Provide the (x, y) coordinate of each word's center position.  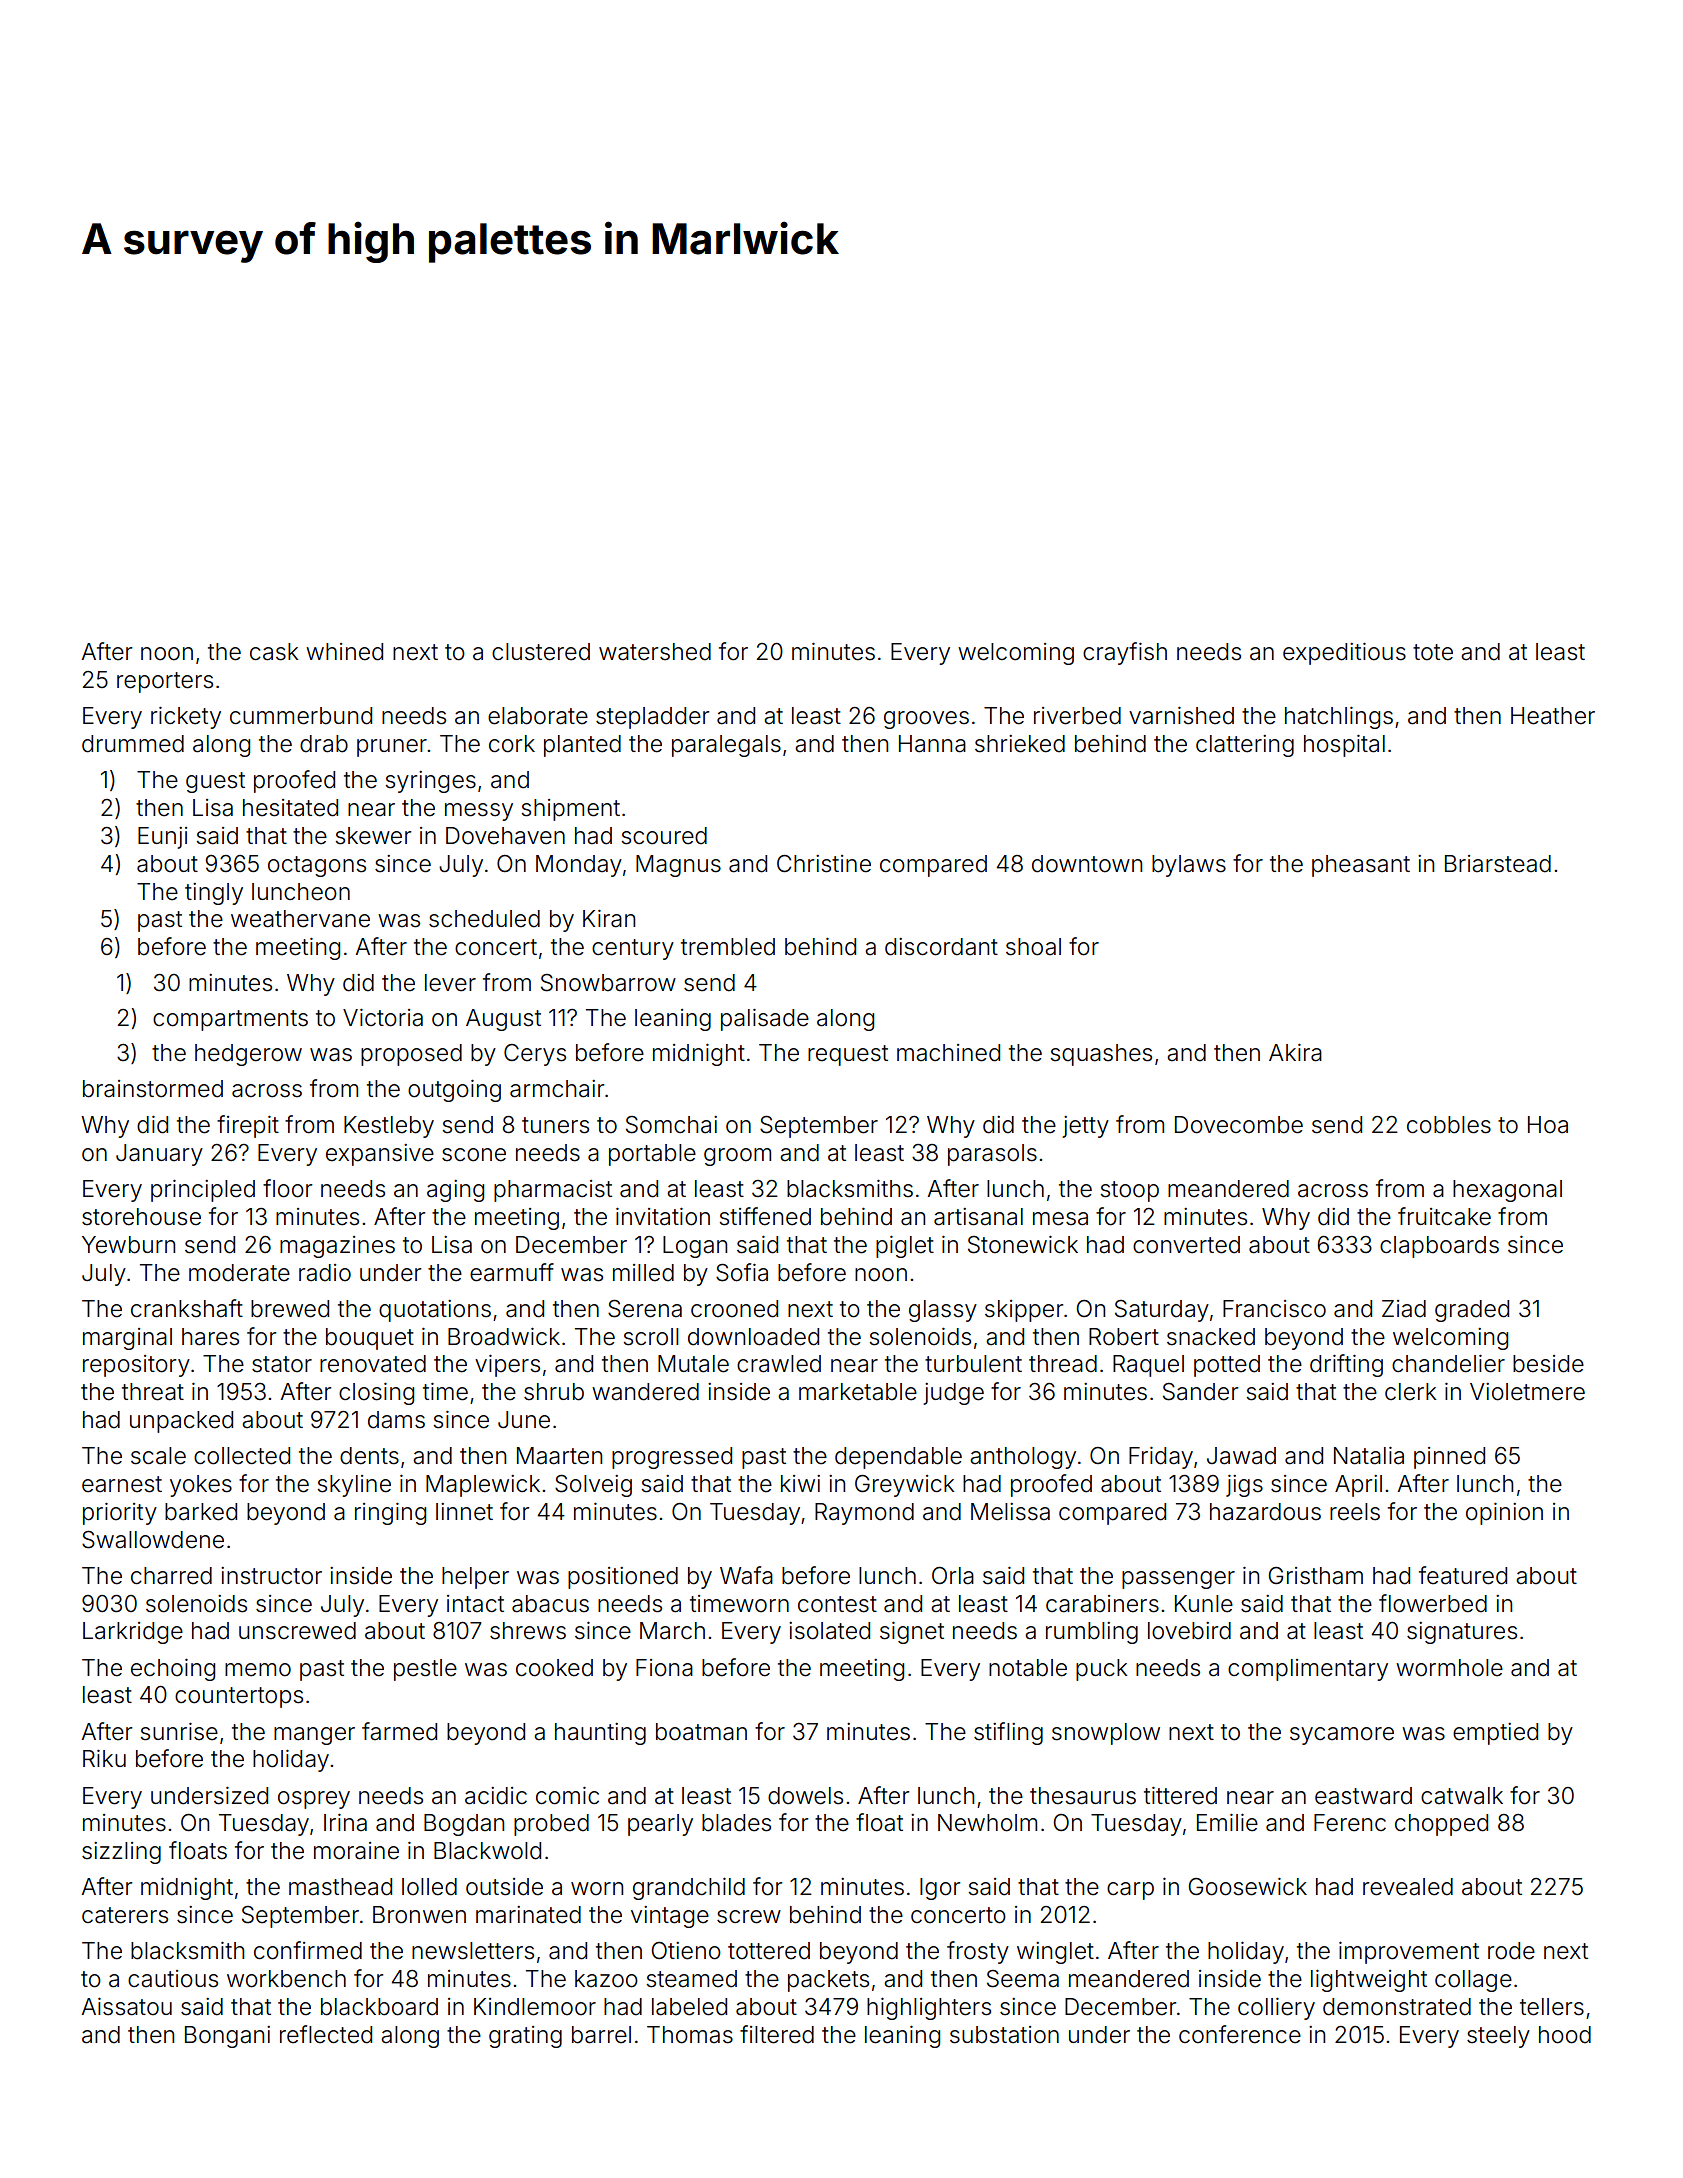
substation (1004, 2035)
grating (525, 2037)
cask (274, 652)
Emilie (1227, 1823)
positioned (623, 1578)
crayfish (1125, 653)
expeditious (1344, 654)
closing (376, 1394)
